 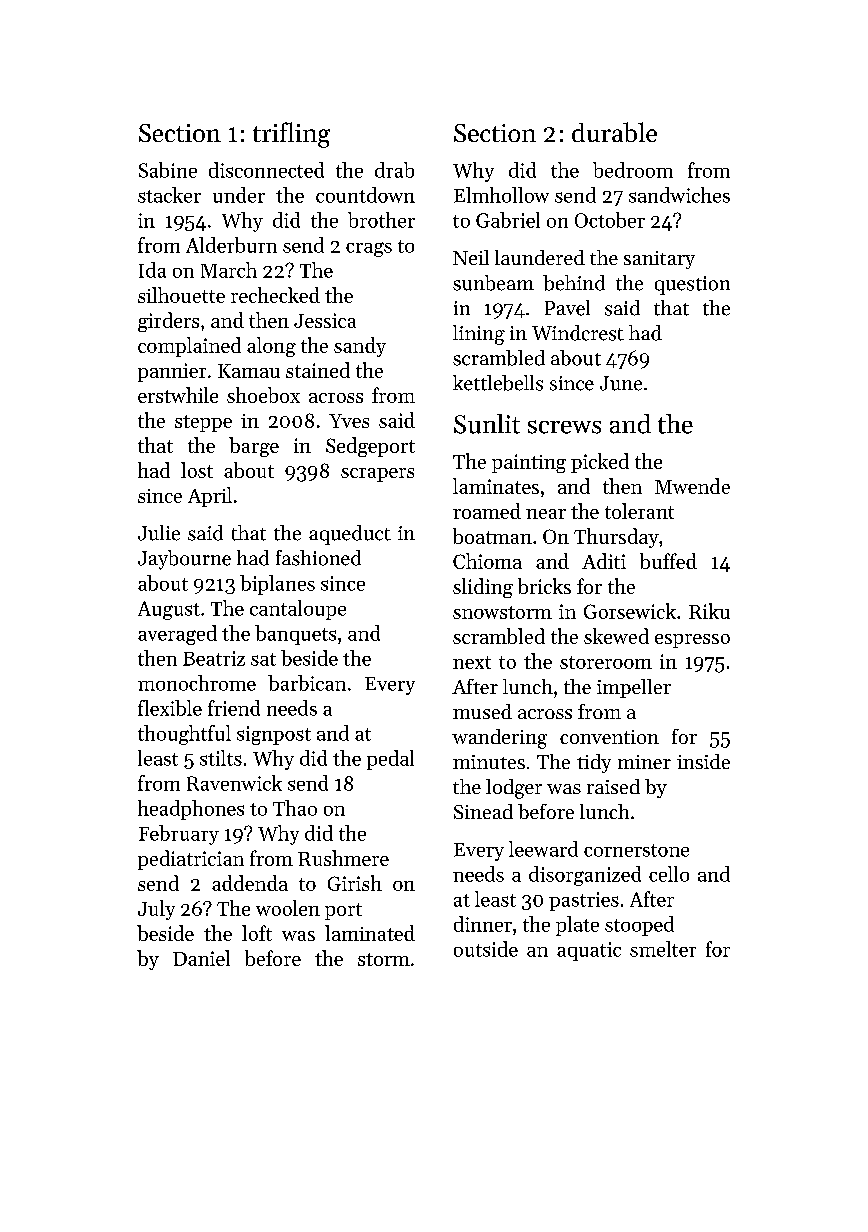 What do you see at coordinates (483, 588) in the image?
I see `sliding` at bounding box center [483, 588].
